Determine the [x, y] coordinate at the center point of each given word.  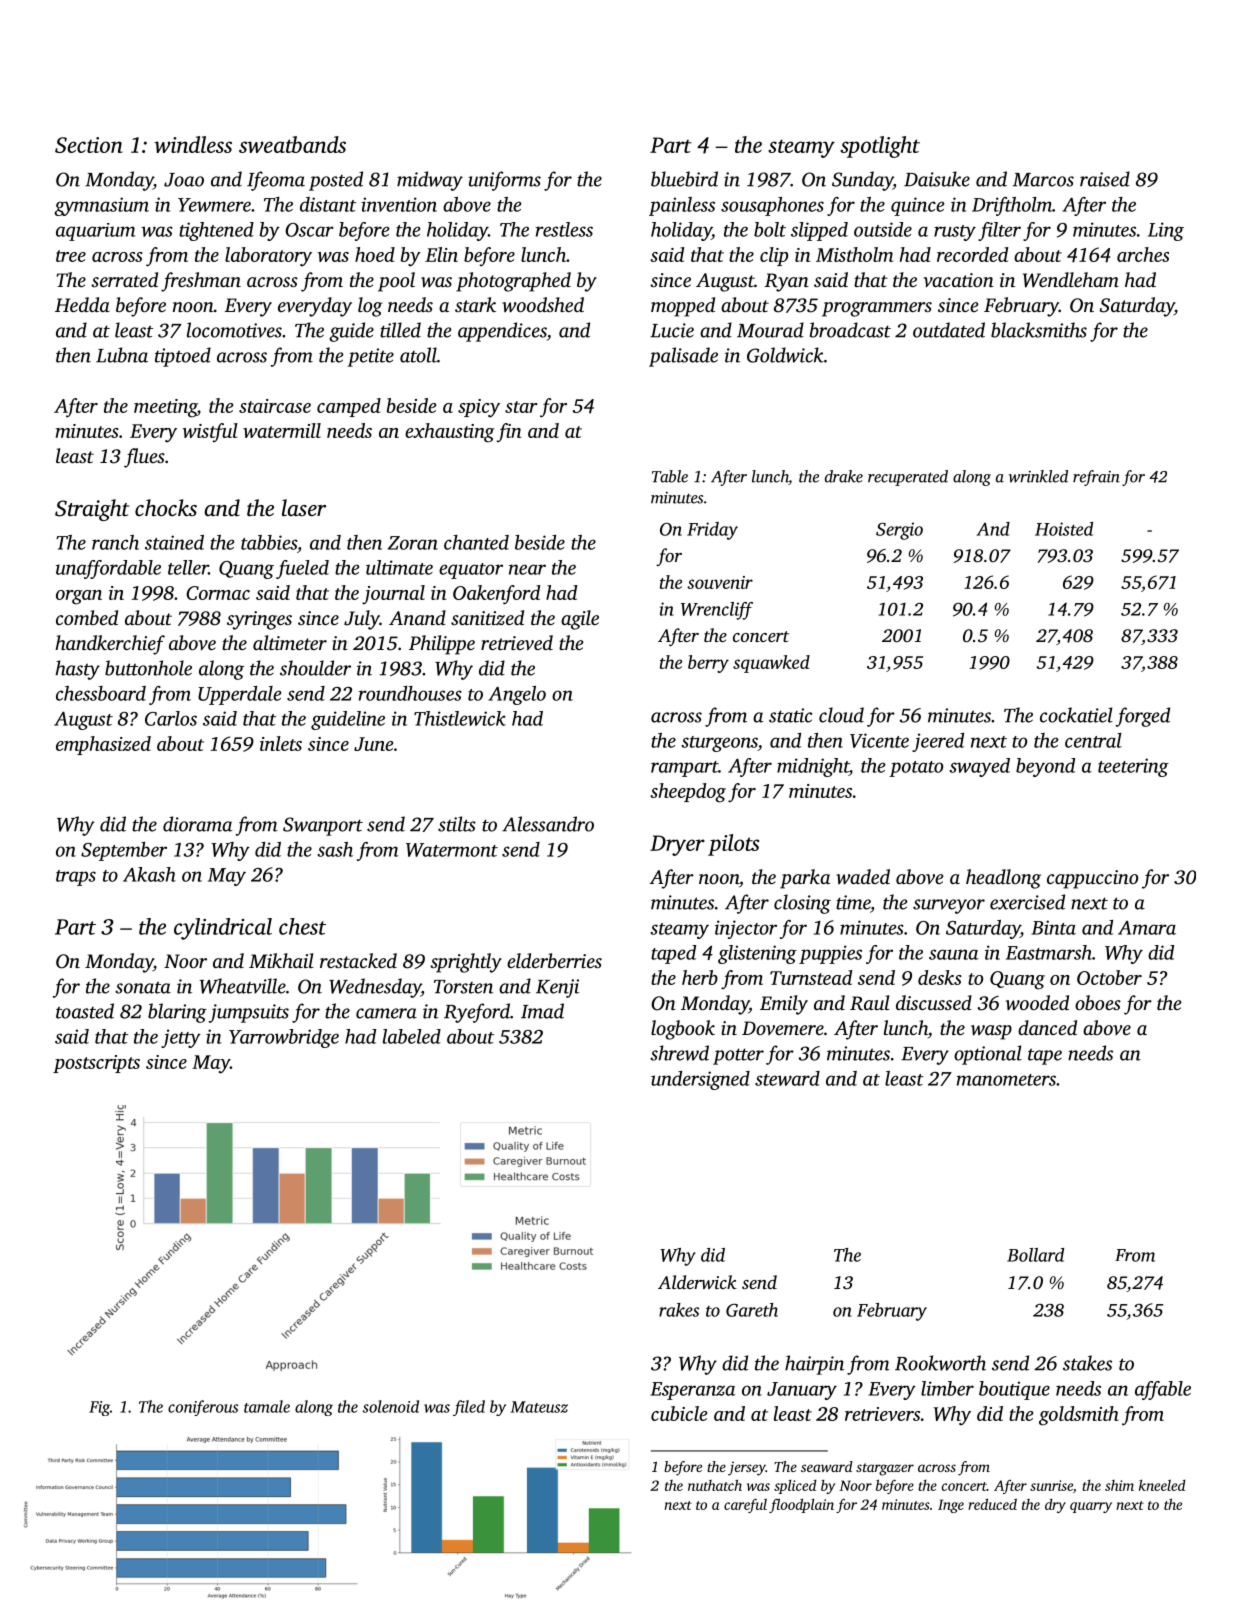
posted [336, 181]
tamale [267, 1406]
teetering [1133, 767]
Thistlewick [460, 718]
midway [430, 181]
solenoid [390, 1406]
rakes [679, 1310]
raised [1105, 179]
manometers [1006, 1080]
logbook [683, 1030]
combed [87, 617]
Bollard [1035, 1255]
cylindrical [223, 929]
